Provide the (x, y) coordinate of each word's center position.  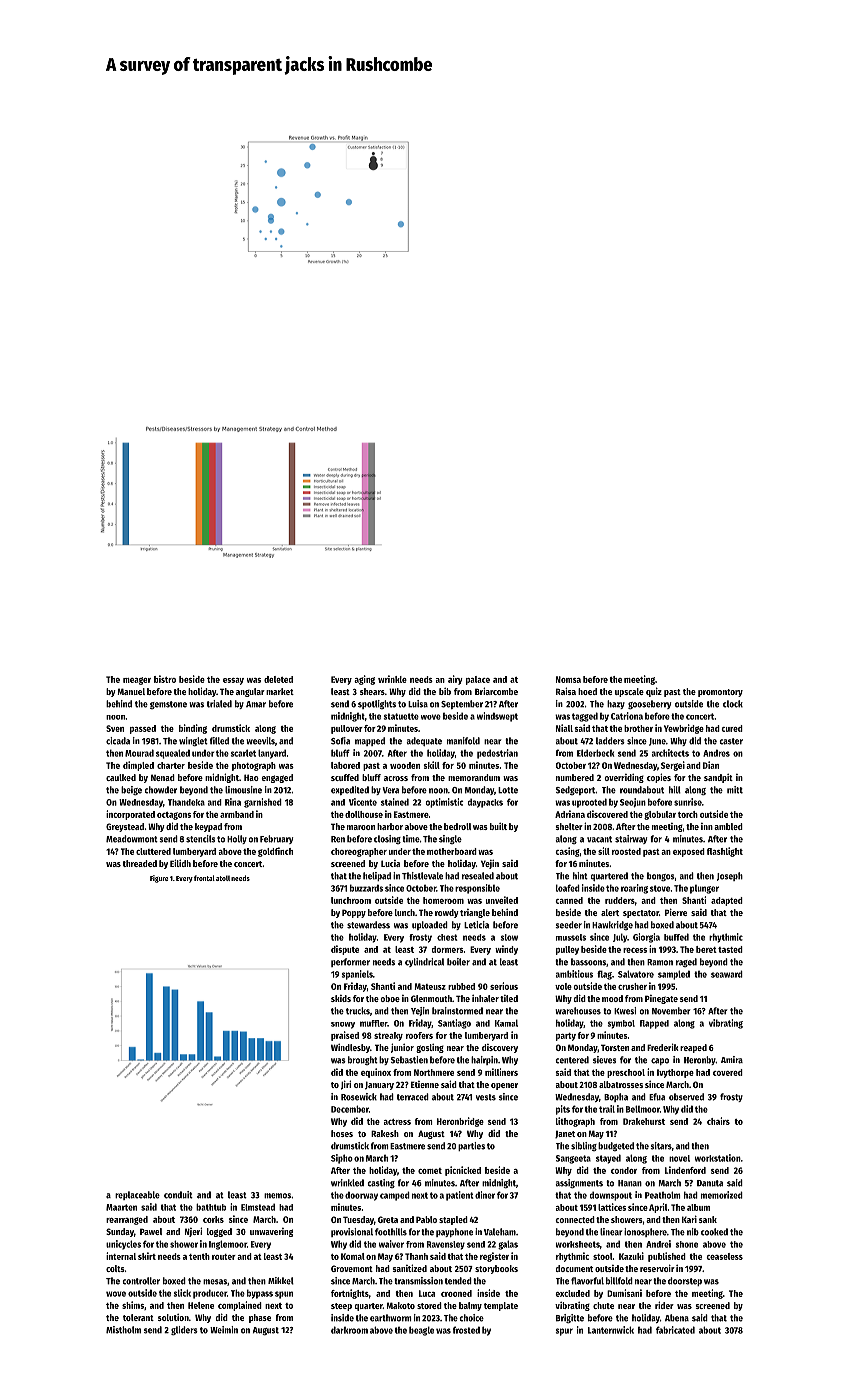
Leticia (476, 925)
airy (455, 680)
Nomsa (568, 679)
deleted (278, 679)
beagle (421, 1331)
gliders (184, 1330)
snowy (343, 1025)
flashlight (725, 852)
